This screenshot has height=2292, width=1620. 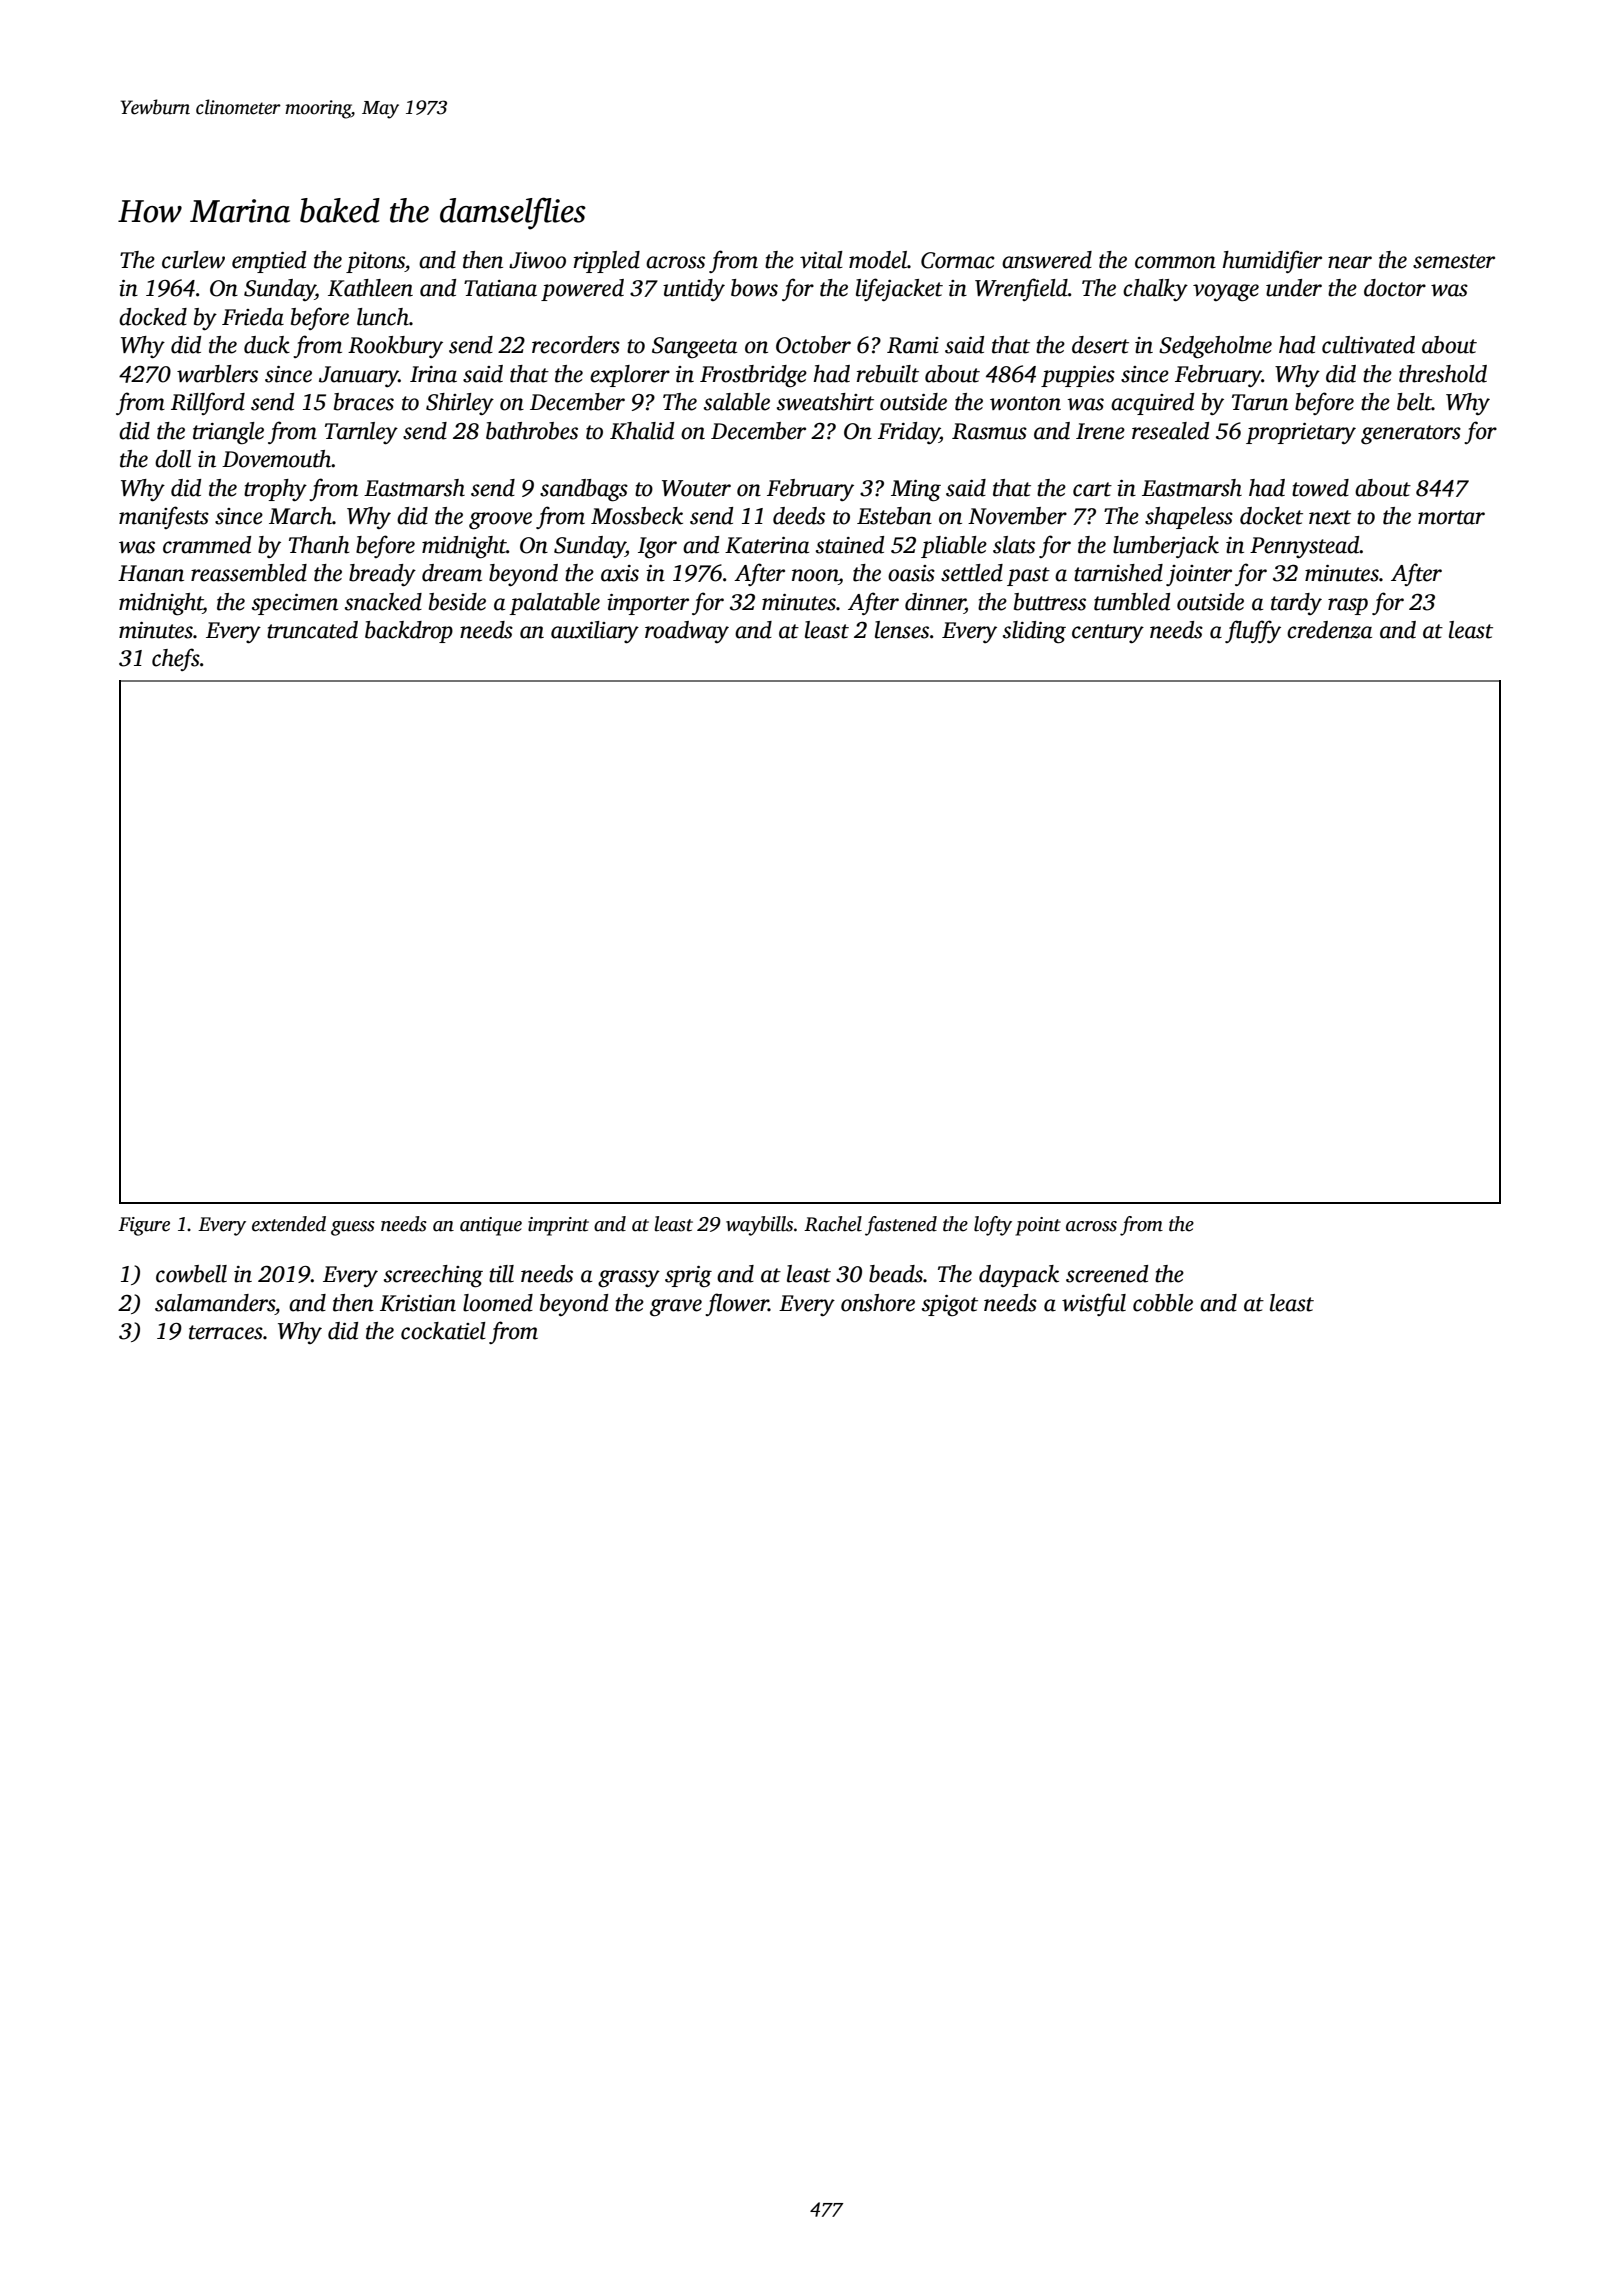 What do you see at coordinates (409, 632) in the screenshot?
I see `backdrop` at bounding box center [409, 632].
